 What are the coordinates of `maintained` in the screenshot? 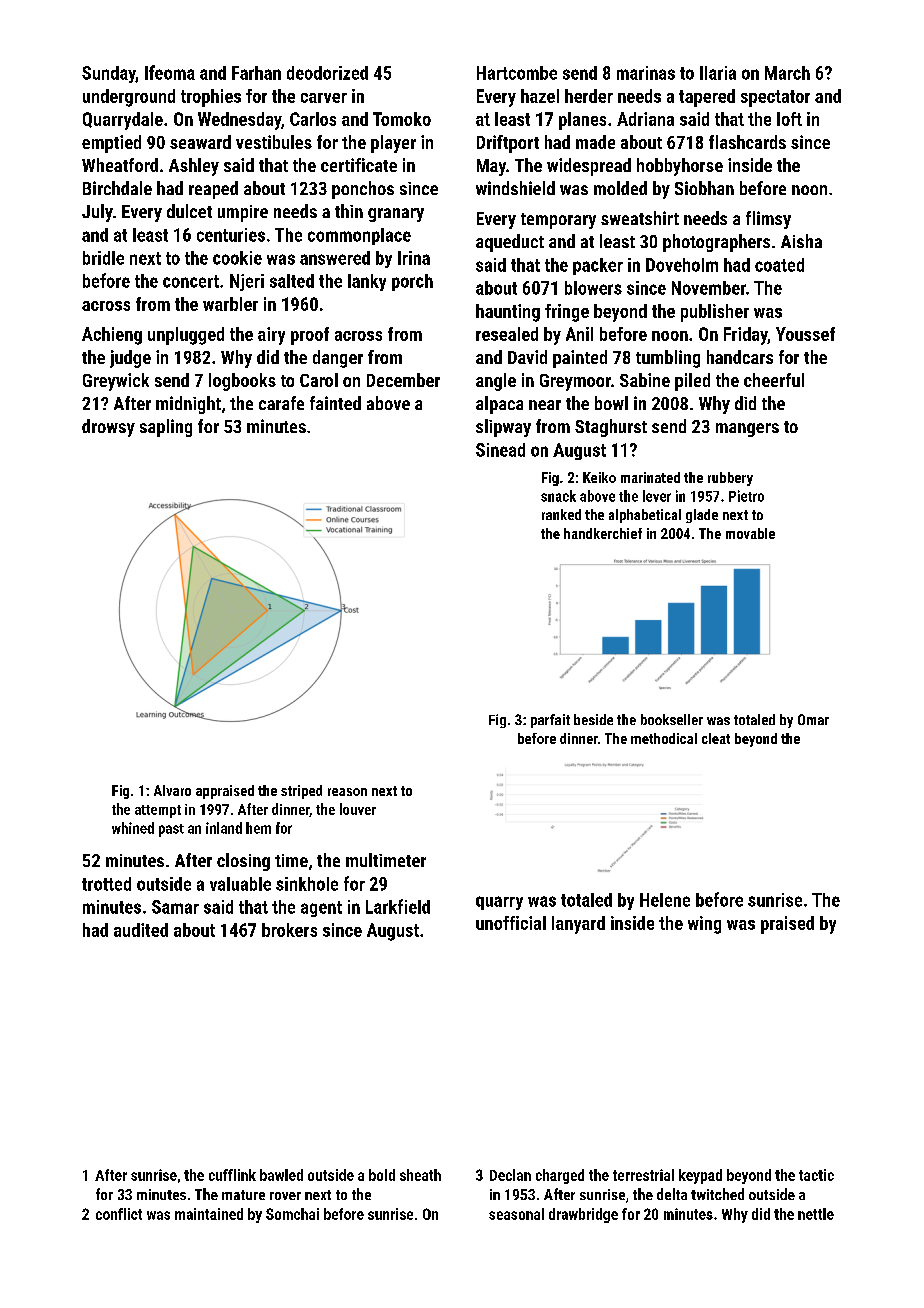 It's located at (209, 1214).
